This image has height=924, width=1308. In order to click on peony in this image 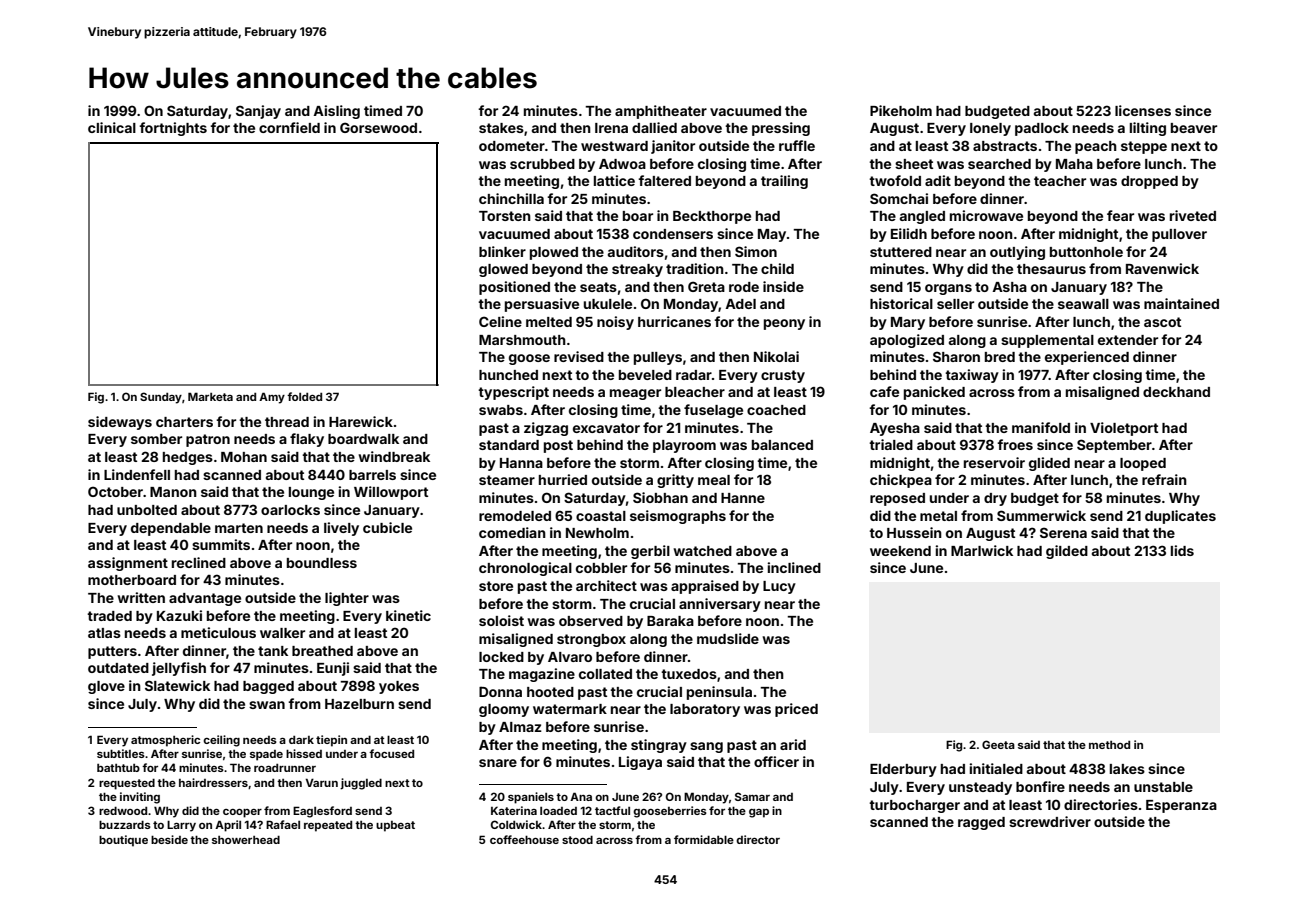, I will do `click(784, 324)`.
